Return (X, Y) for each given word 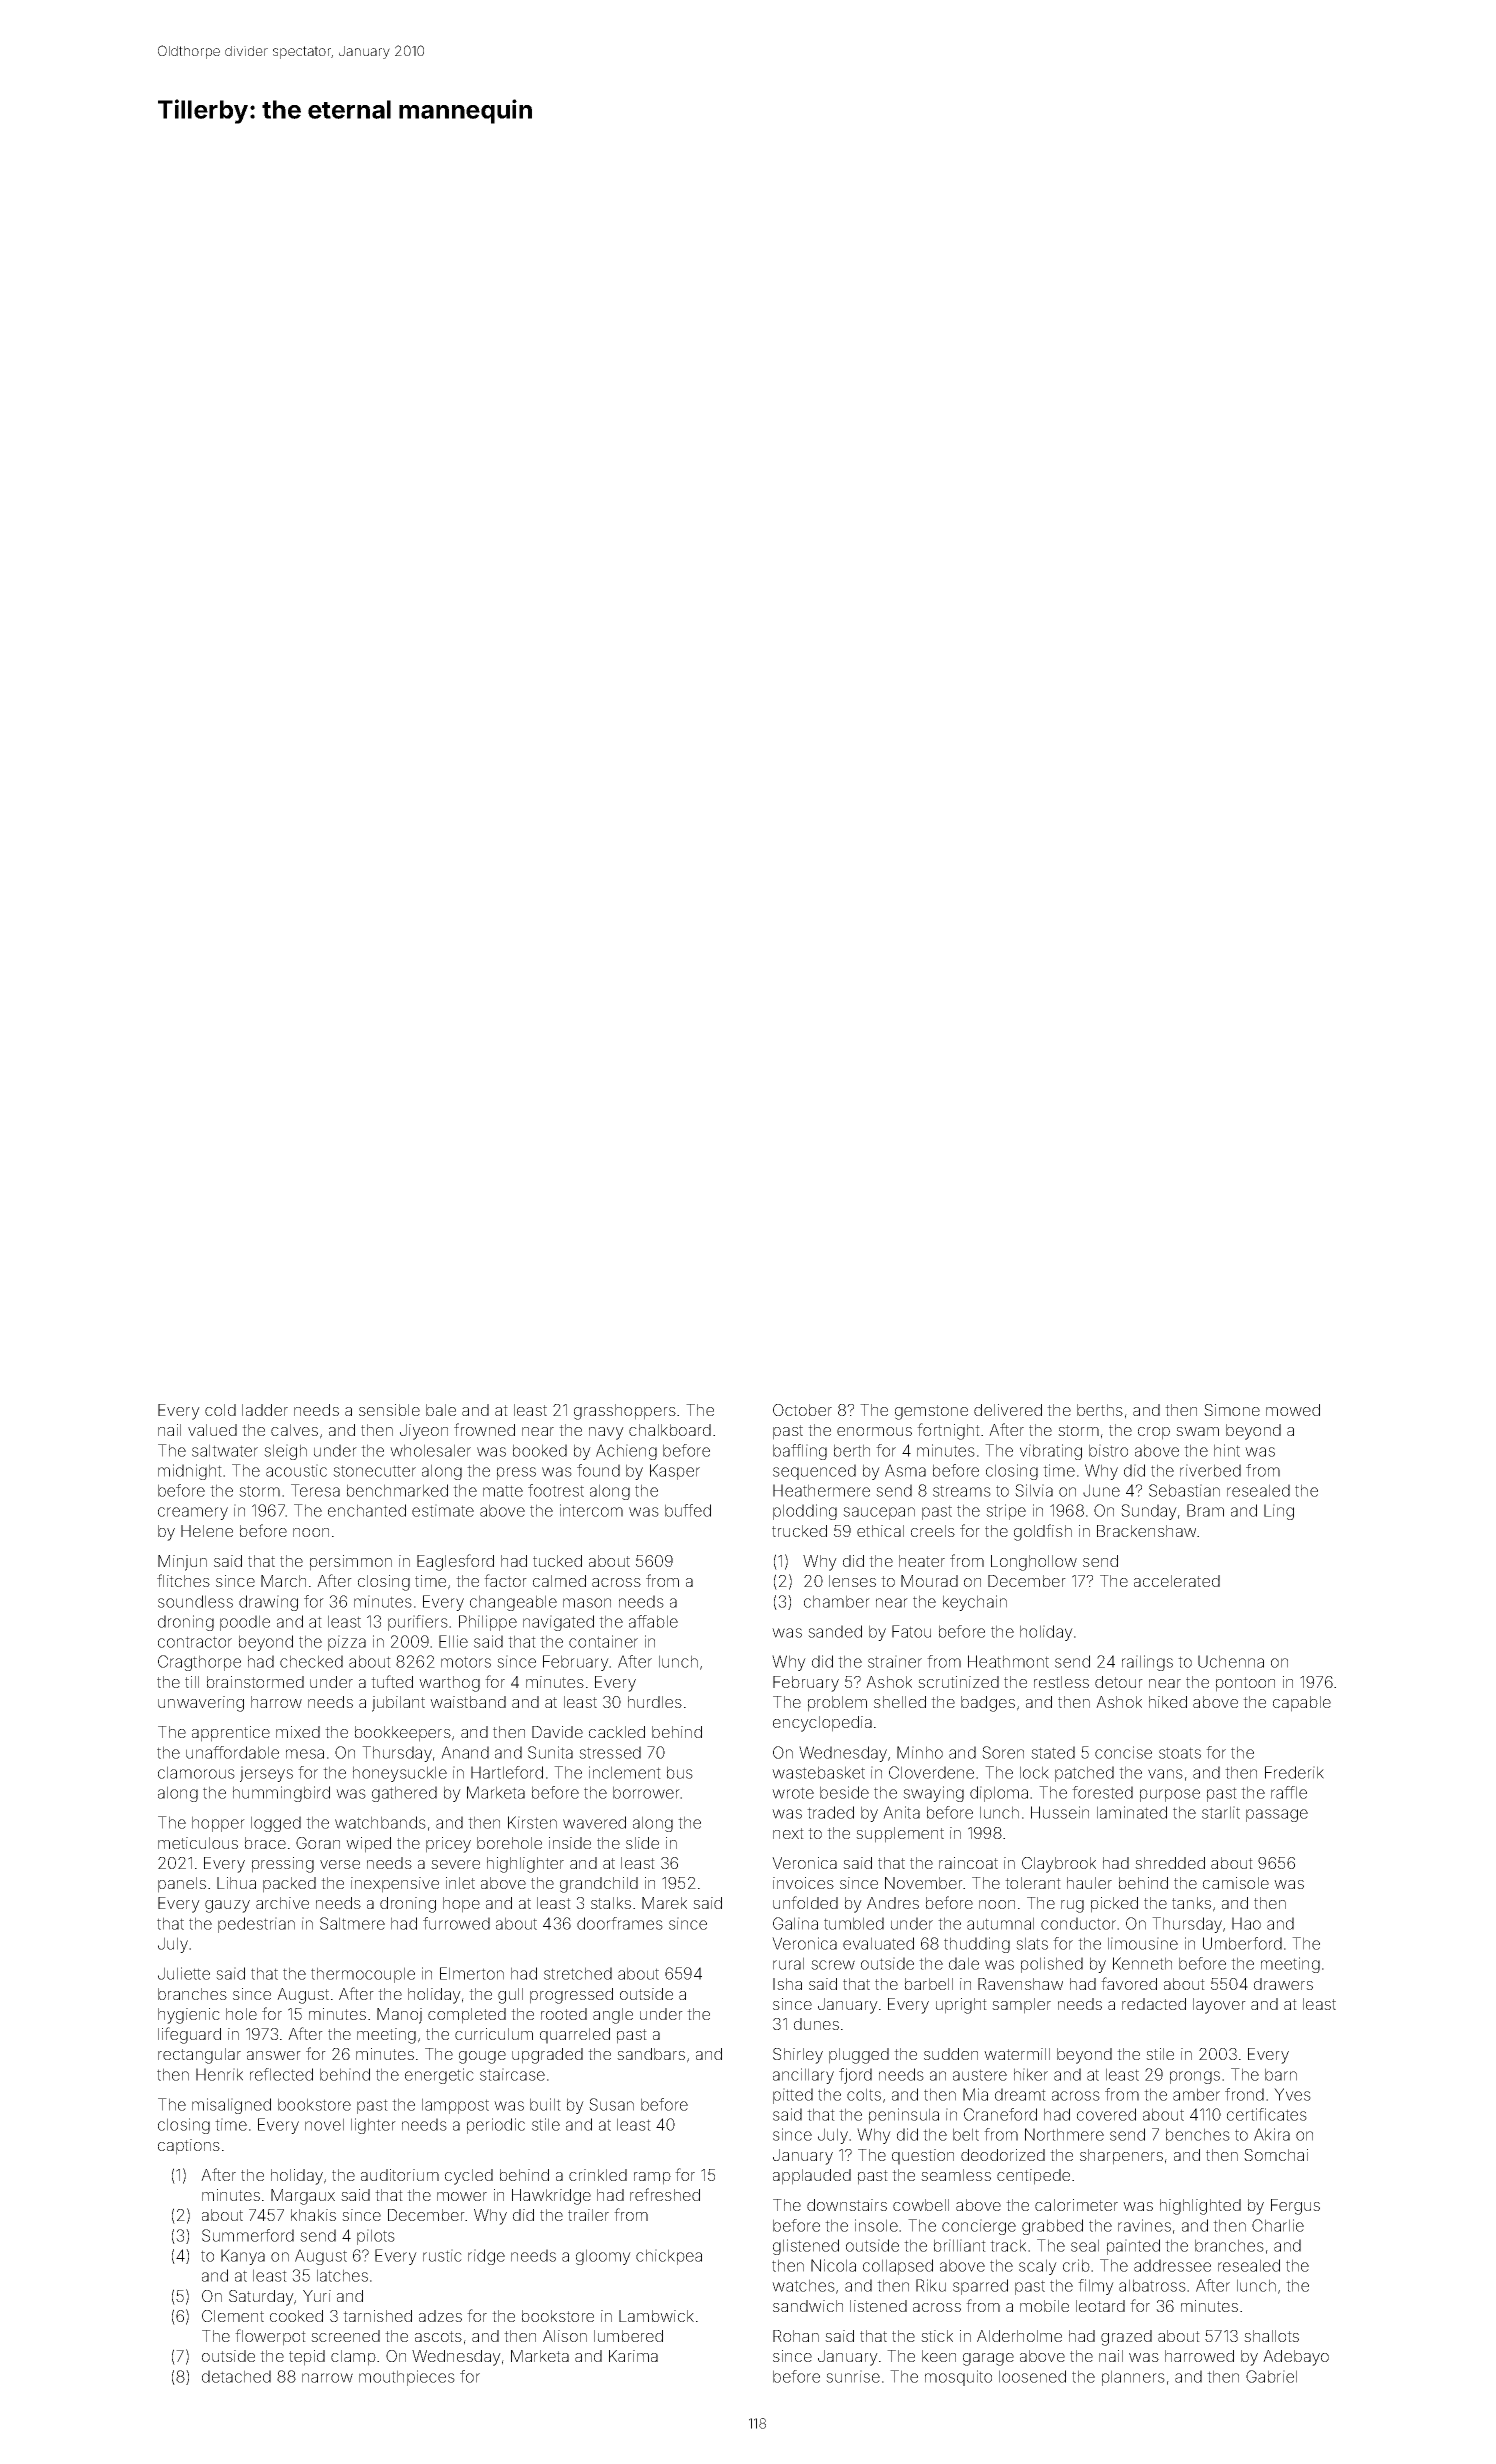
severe (455, 1864)
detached (236, 2376)
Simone (1232, 1410)
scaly (1038, 2267)
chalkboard (670, 1430)
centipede (1033, 2177)
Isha (787, 1984)
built (545, 2104)
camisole (1236, 1883)
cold (220, 1410)
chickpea (669, 2257)
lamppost (455, 2106)
